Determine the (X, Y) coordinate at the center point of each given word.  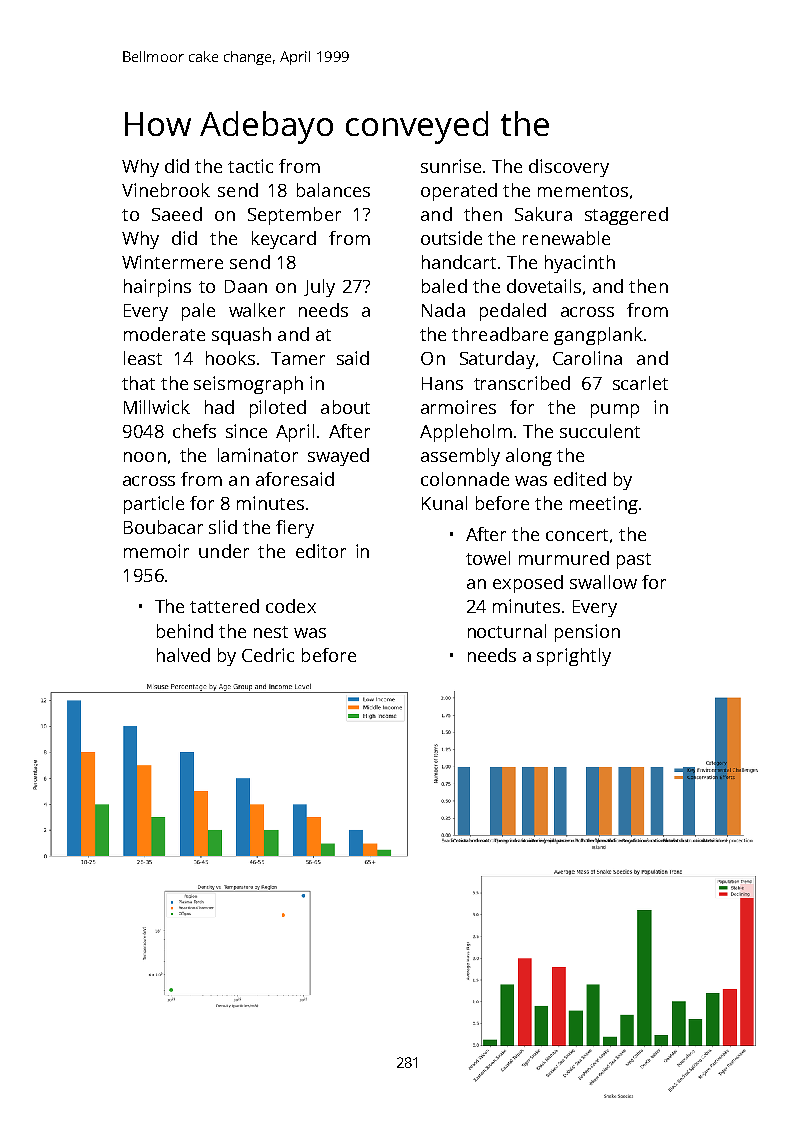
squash (241, 336)
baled (444, 286)
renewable (566, 238)
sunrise (451, 166)
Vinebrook (166, 190)
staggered (626, 216)
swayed (338, 457)
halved (183, 655)
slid (223, 527)
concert (577, 535)
